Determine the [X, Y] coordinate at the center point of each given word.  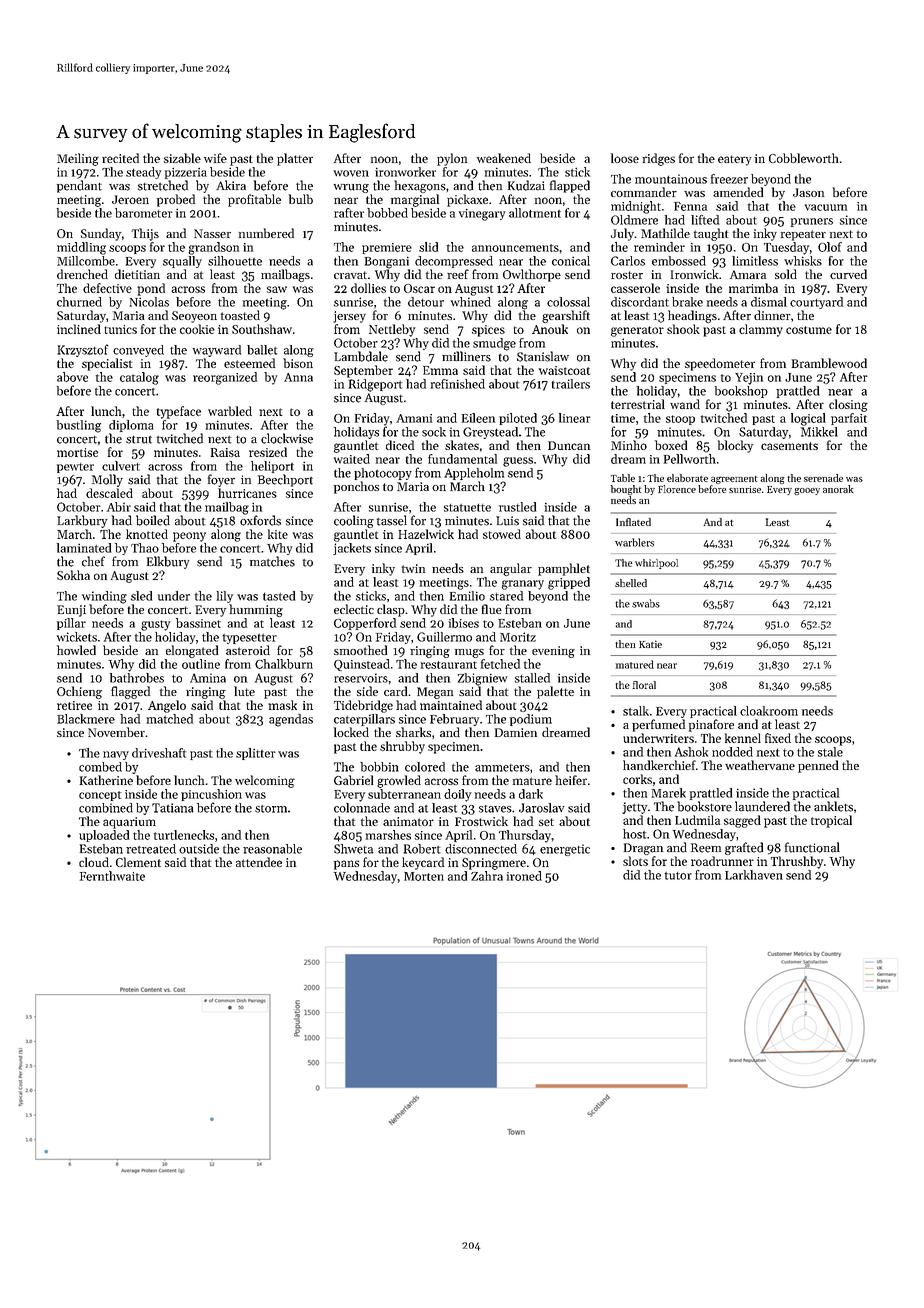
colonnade [362, 808]
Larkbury [82, 521]
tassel [392, 520]
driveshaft [159, 753]
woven [351, 173]
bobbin [379, 767]
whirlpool [656, 564]
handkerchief [659, 765]
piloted [518, 419]
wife [215, 158]
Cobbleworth [803, 158]
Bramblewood [829, 363]
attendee [259, 862]
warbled [230, 411]
